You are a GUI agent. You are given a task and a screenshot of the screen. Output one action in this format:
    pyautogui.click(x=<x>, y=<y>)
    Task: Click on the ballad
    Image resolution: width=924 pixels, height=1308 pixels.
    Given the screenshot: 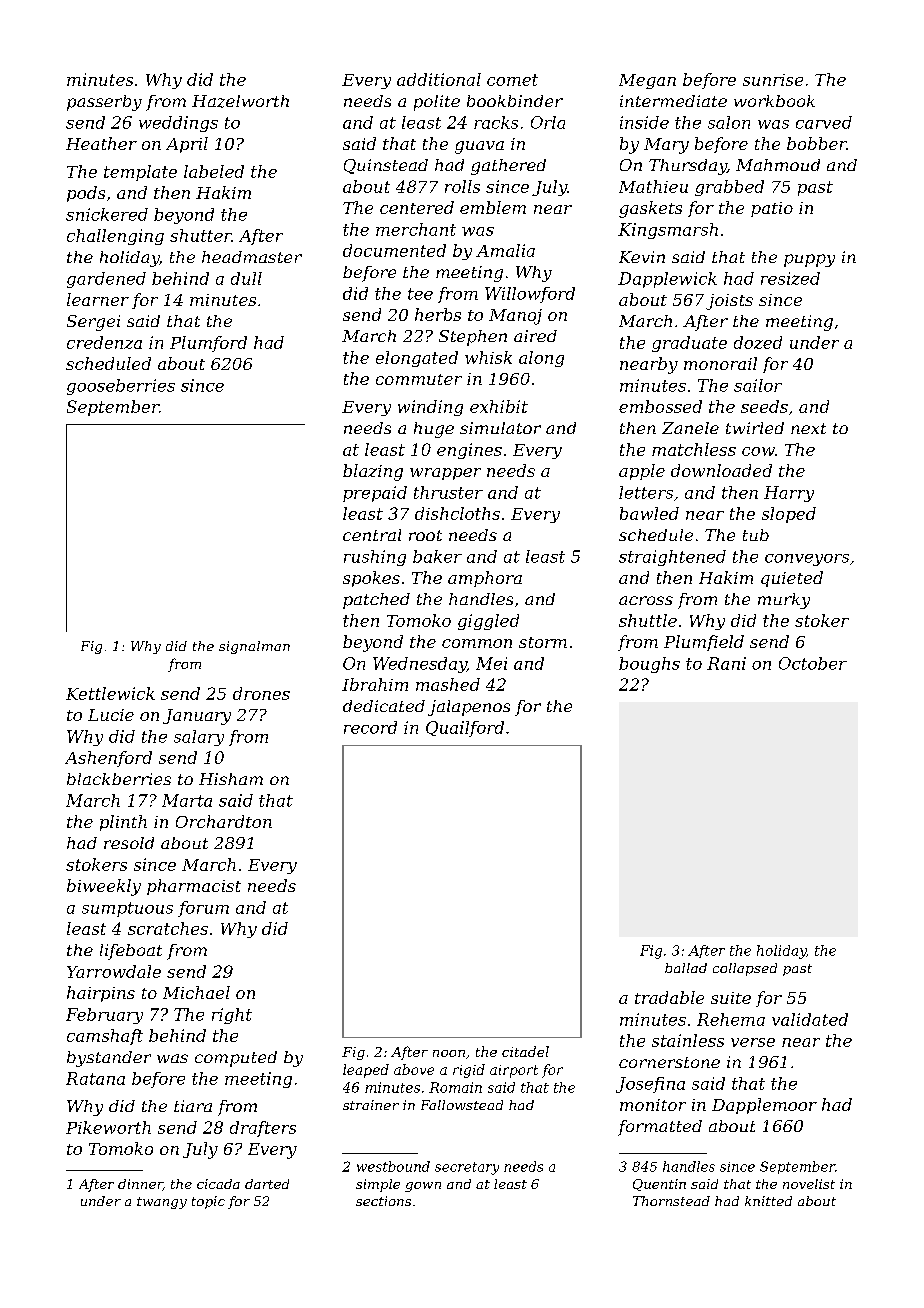 What is the action you would take?
    pyautogui.click(x=686, y=968)
